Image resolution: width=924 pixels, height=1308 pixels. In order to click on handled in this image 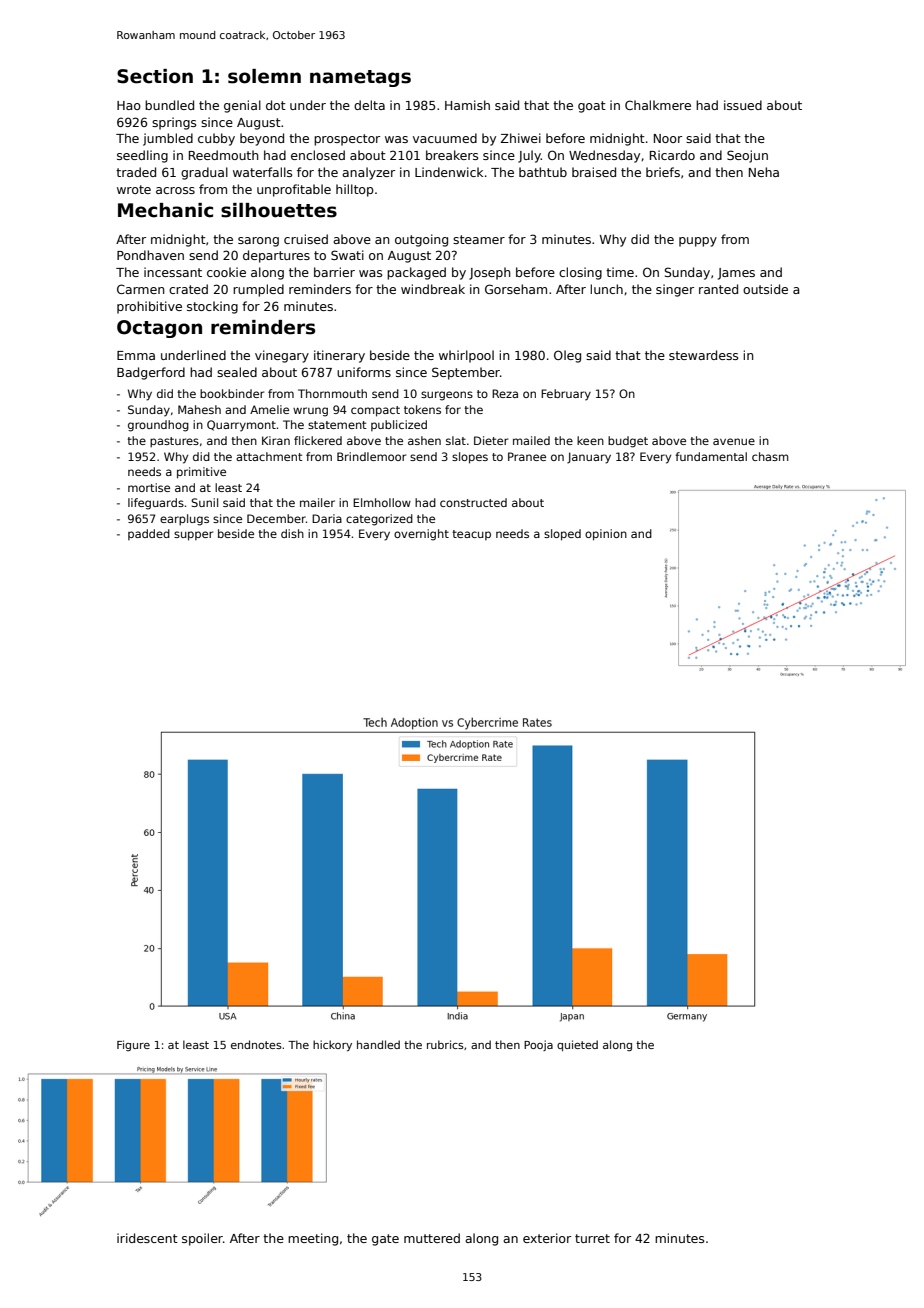, I will do `click(378, 1044)`.
